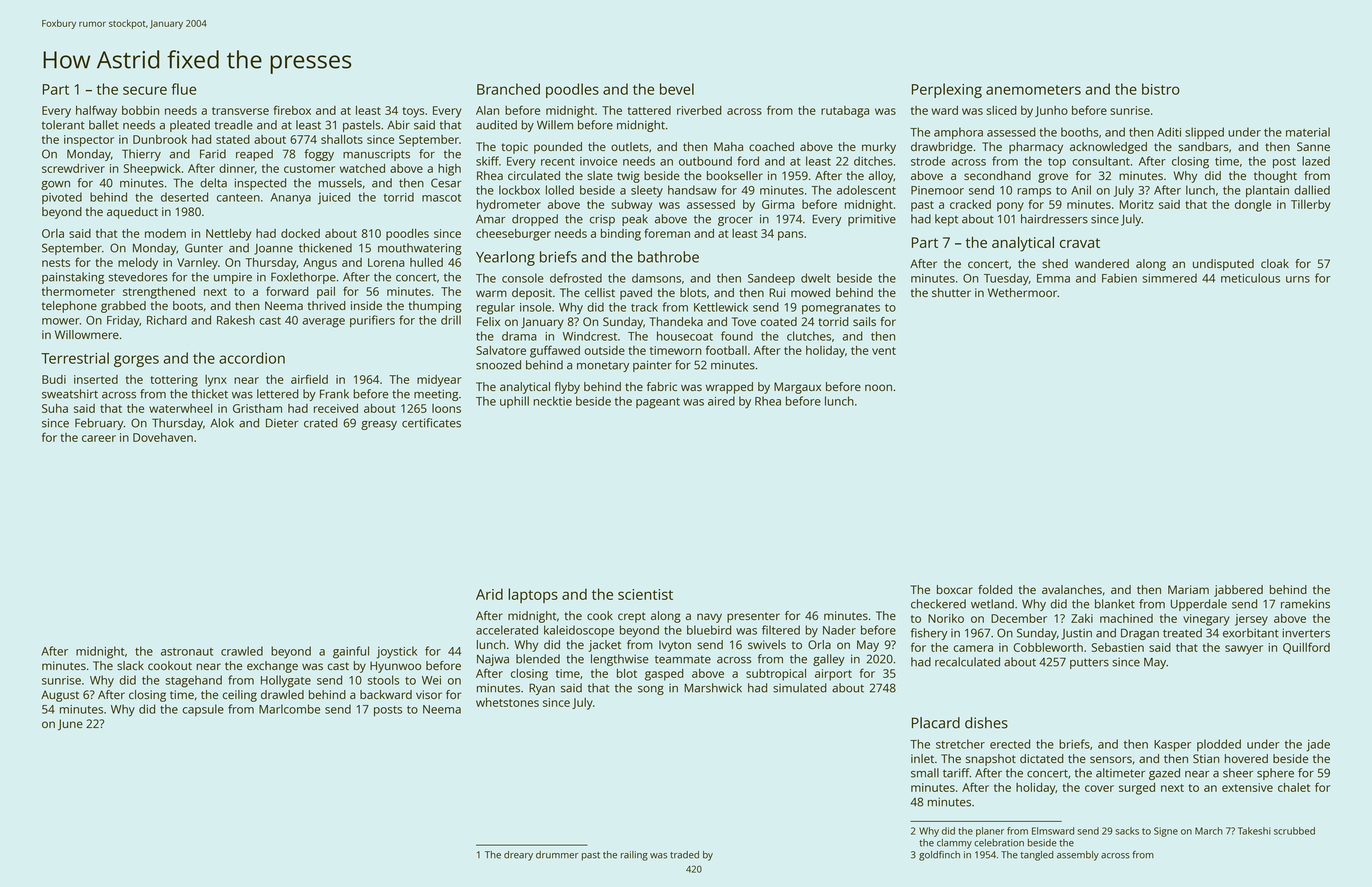 This image has height=887, width=1372. What do you see at coordinates (1037, 856) in the image?
I see `tangled` at bounding box center [1037, 856].
